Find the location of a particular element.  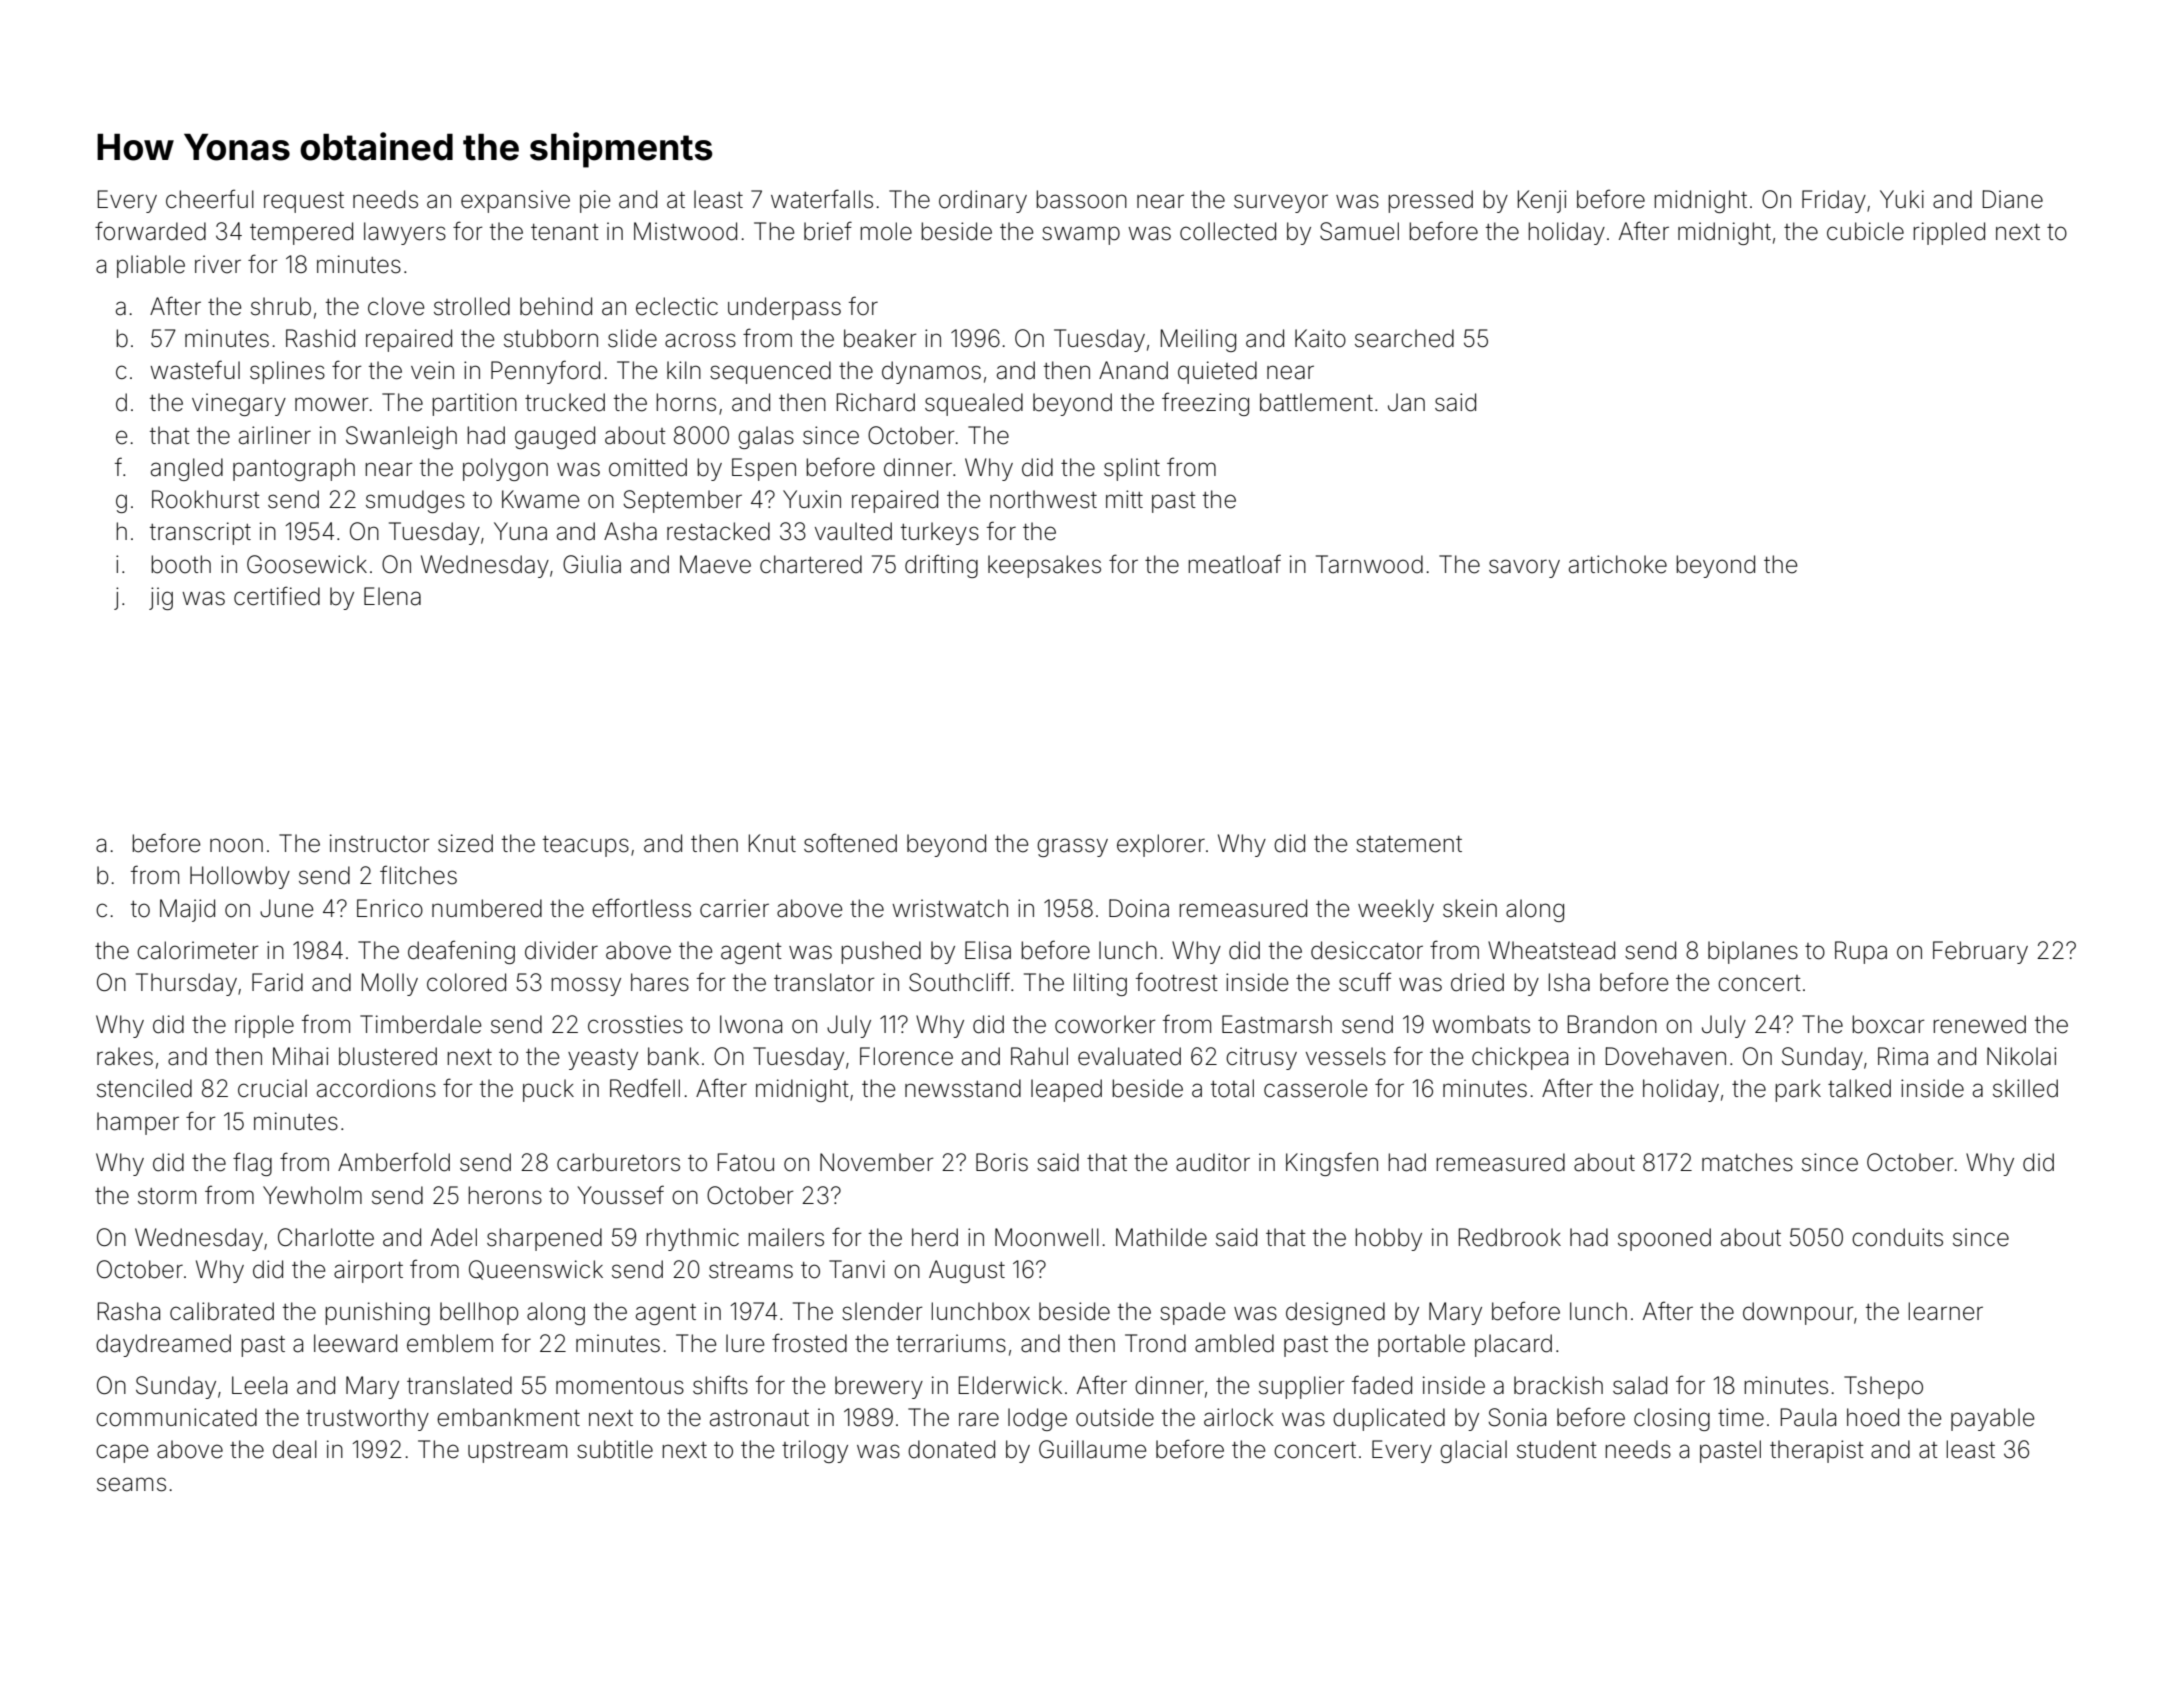

seams is located at coordinates (131, 1484).
